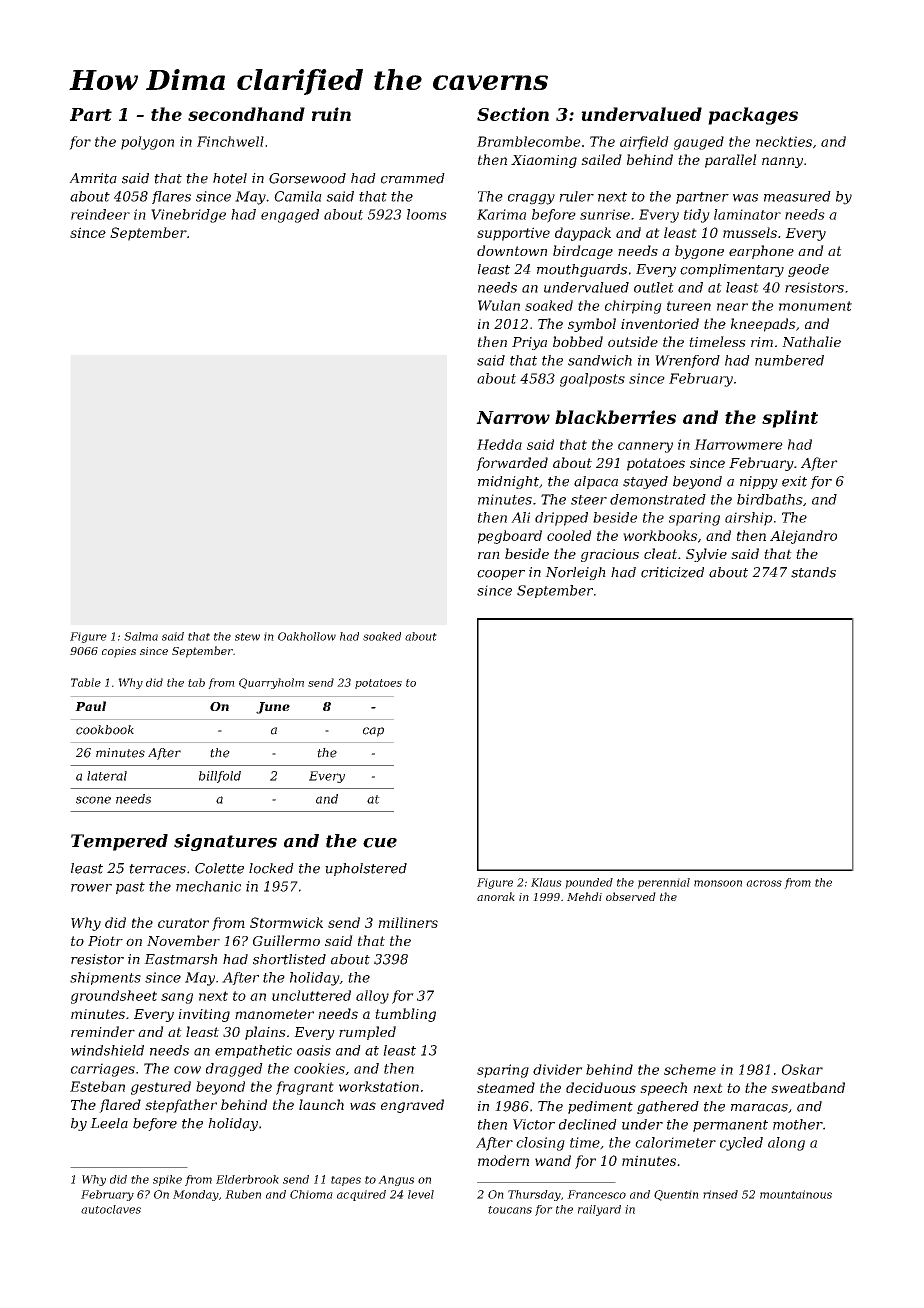  Describe the element at coordinates (720, 1194) in the page. I see `rinsed` at that location.
